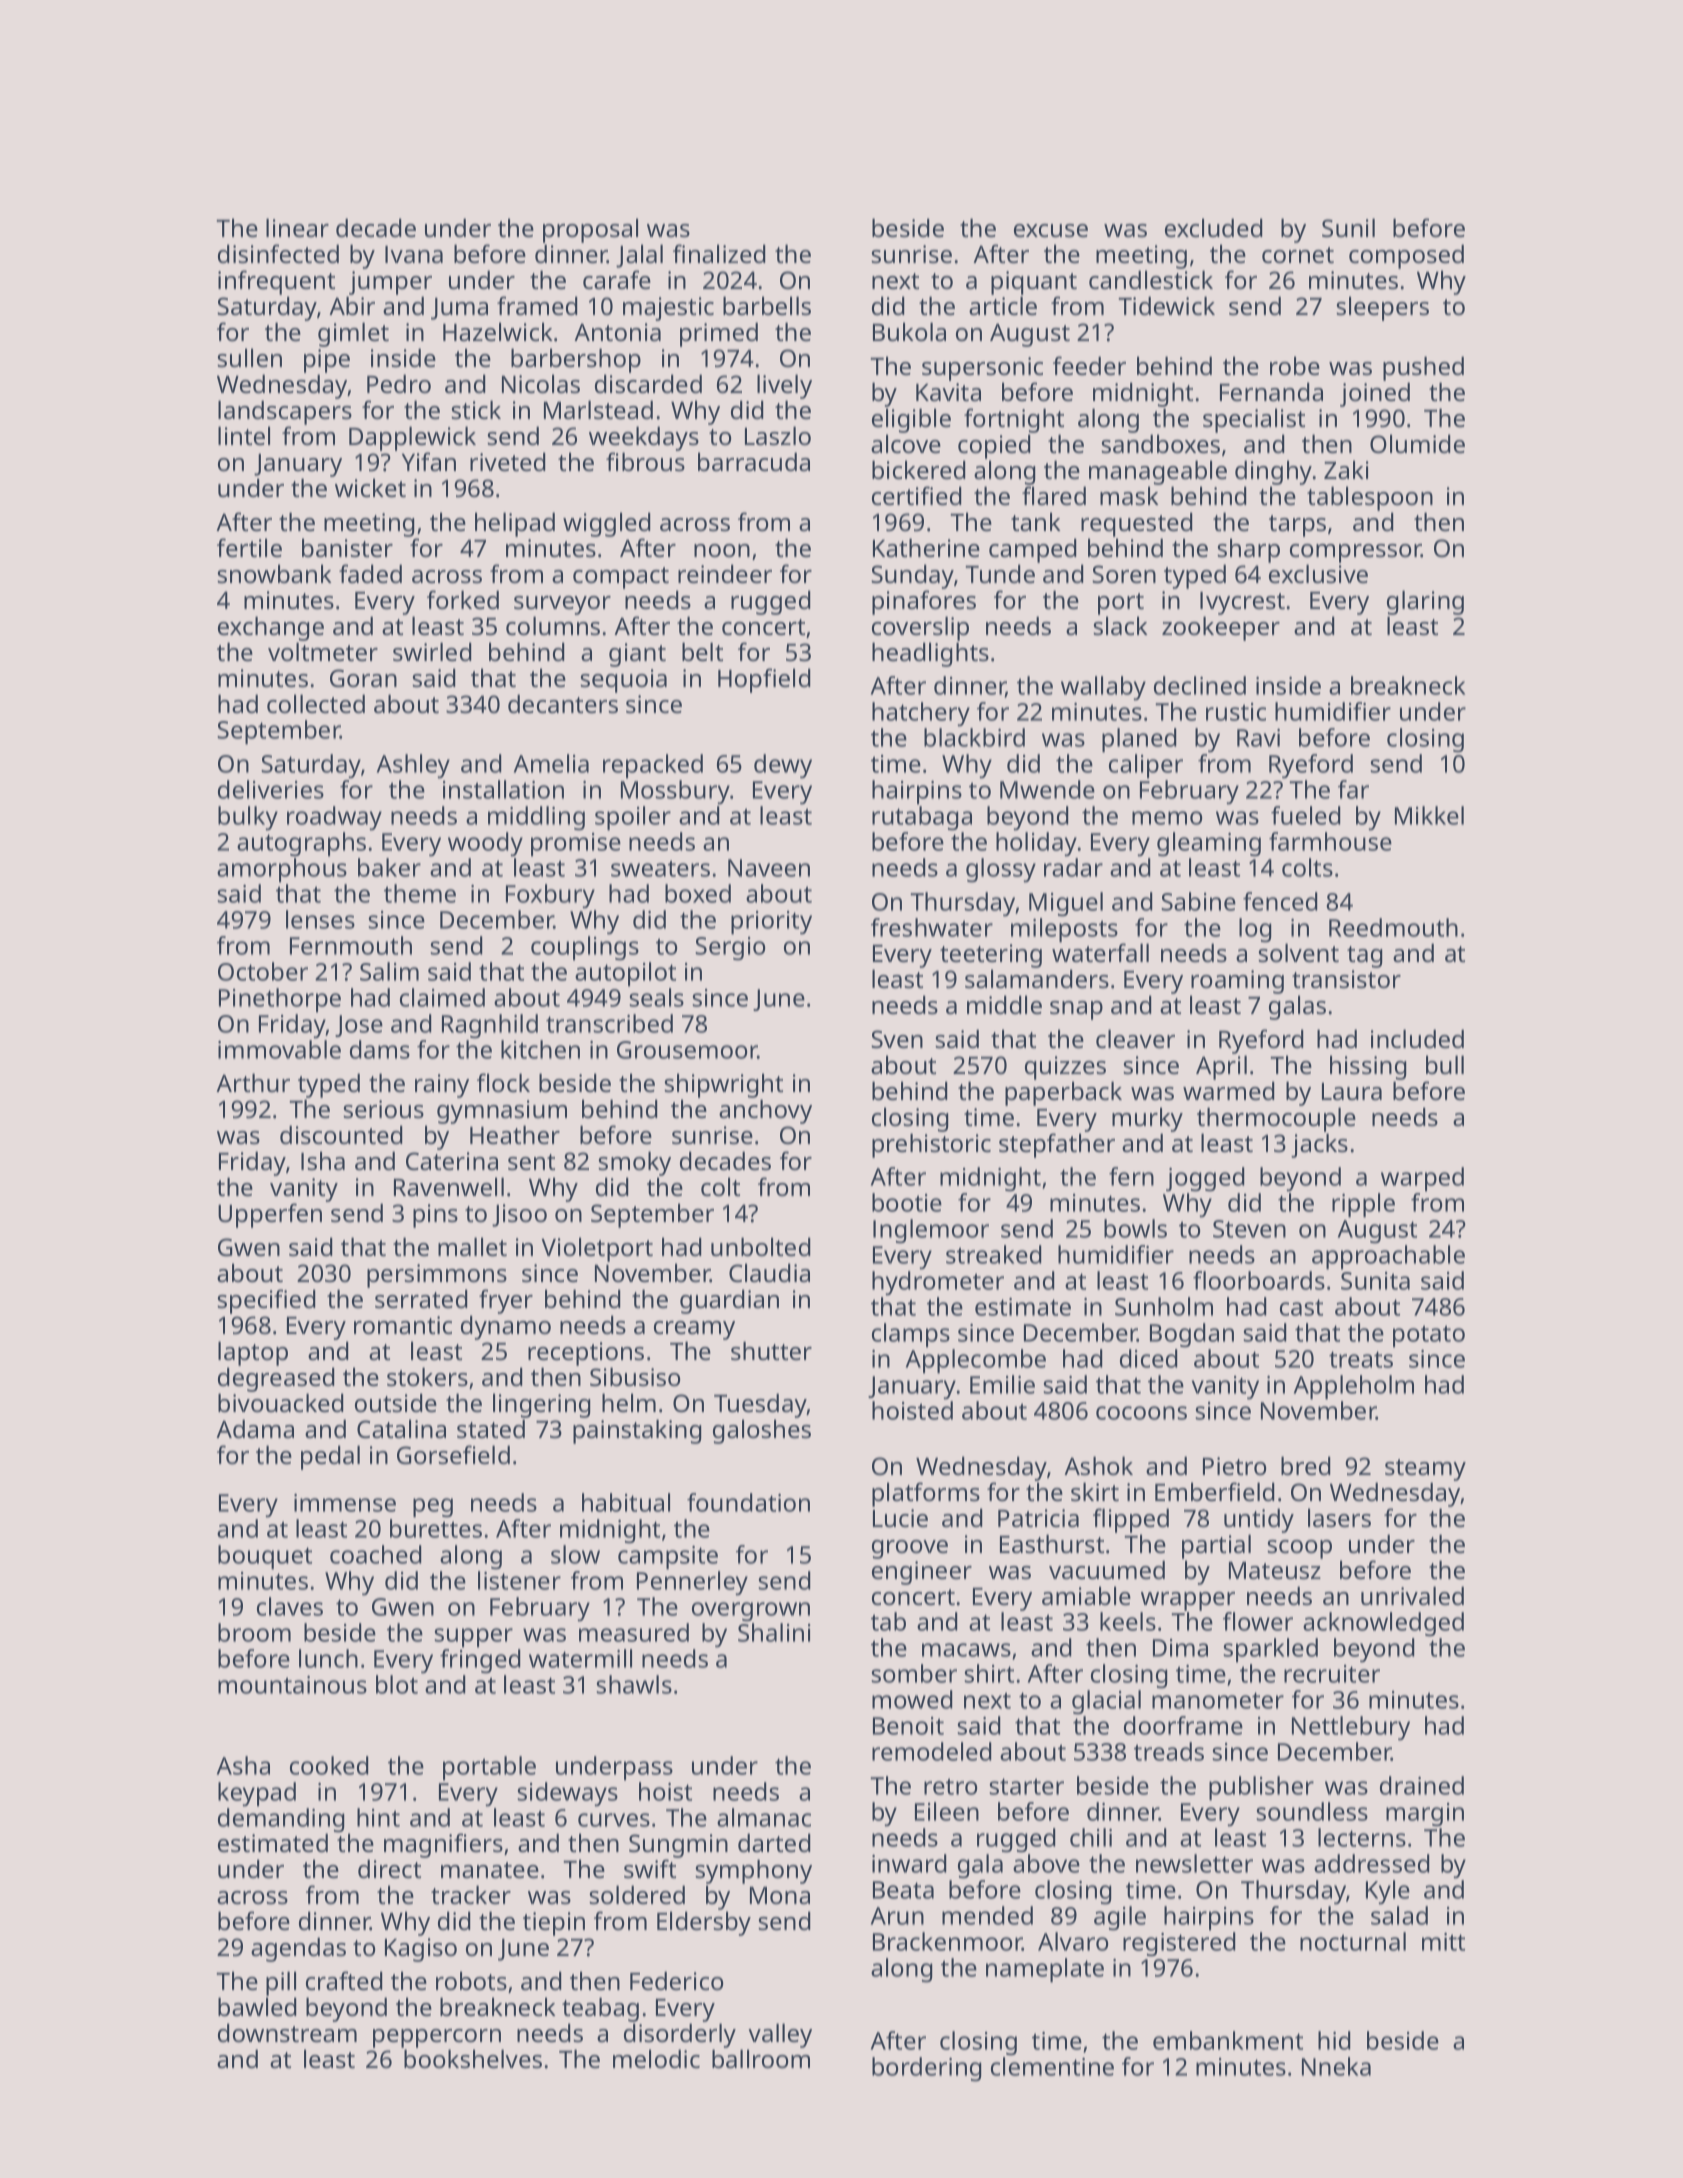 The image size is (1683, 2178). Describe the element at coordinates (1052, 2066) in the page. I see `clementine` at that location.
